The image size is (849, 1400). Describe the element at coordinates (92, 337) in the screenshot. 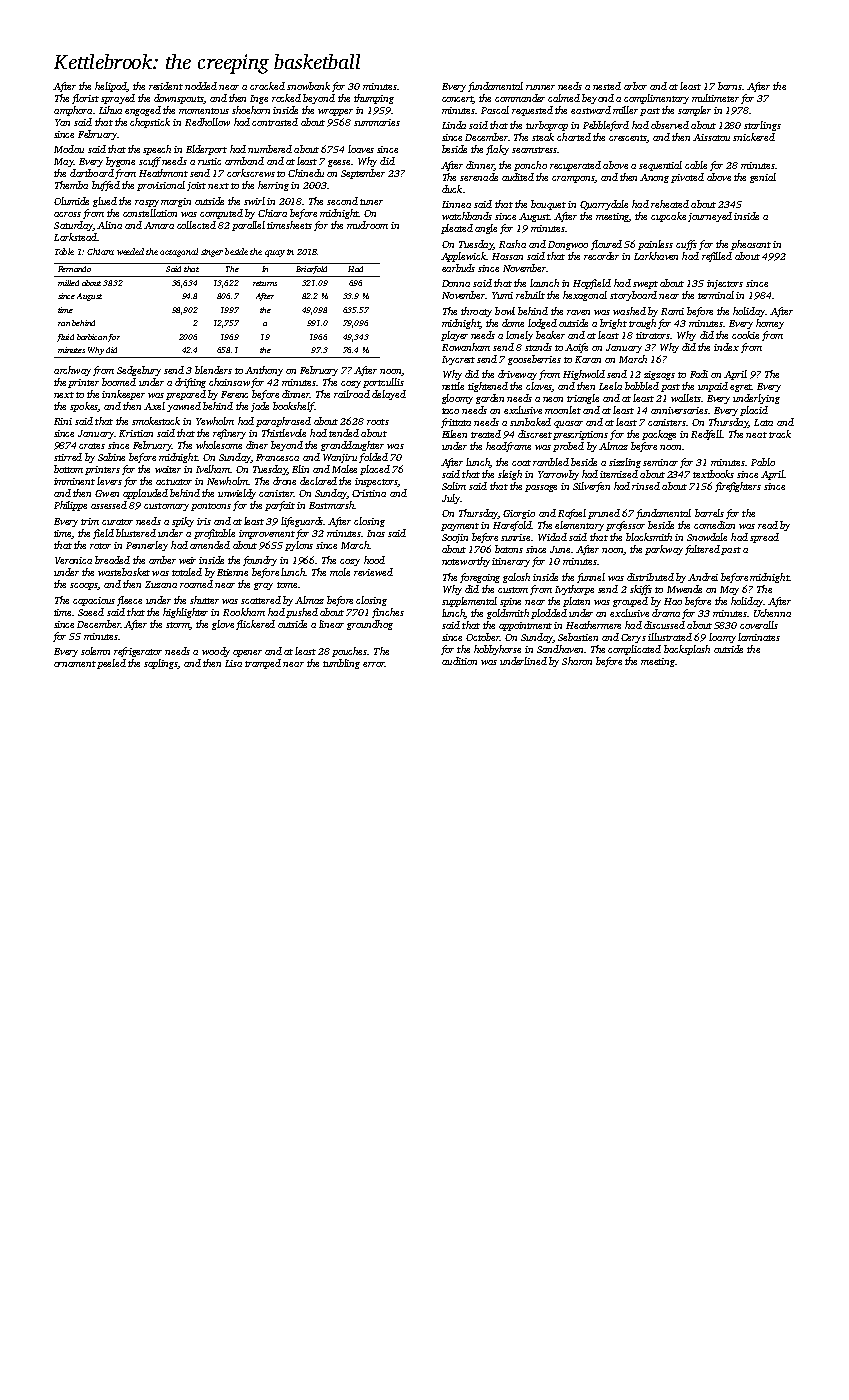

I see `barbican` at that location.
